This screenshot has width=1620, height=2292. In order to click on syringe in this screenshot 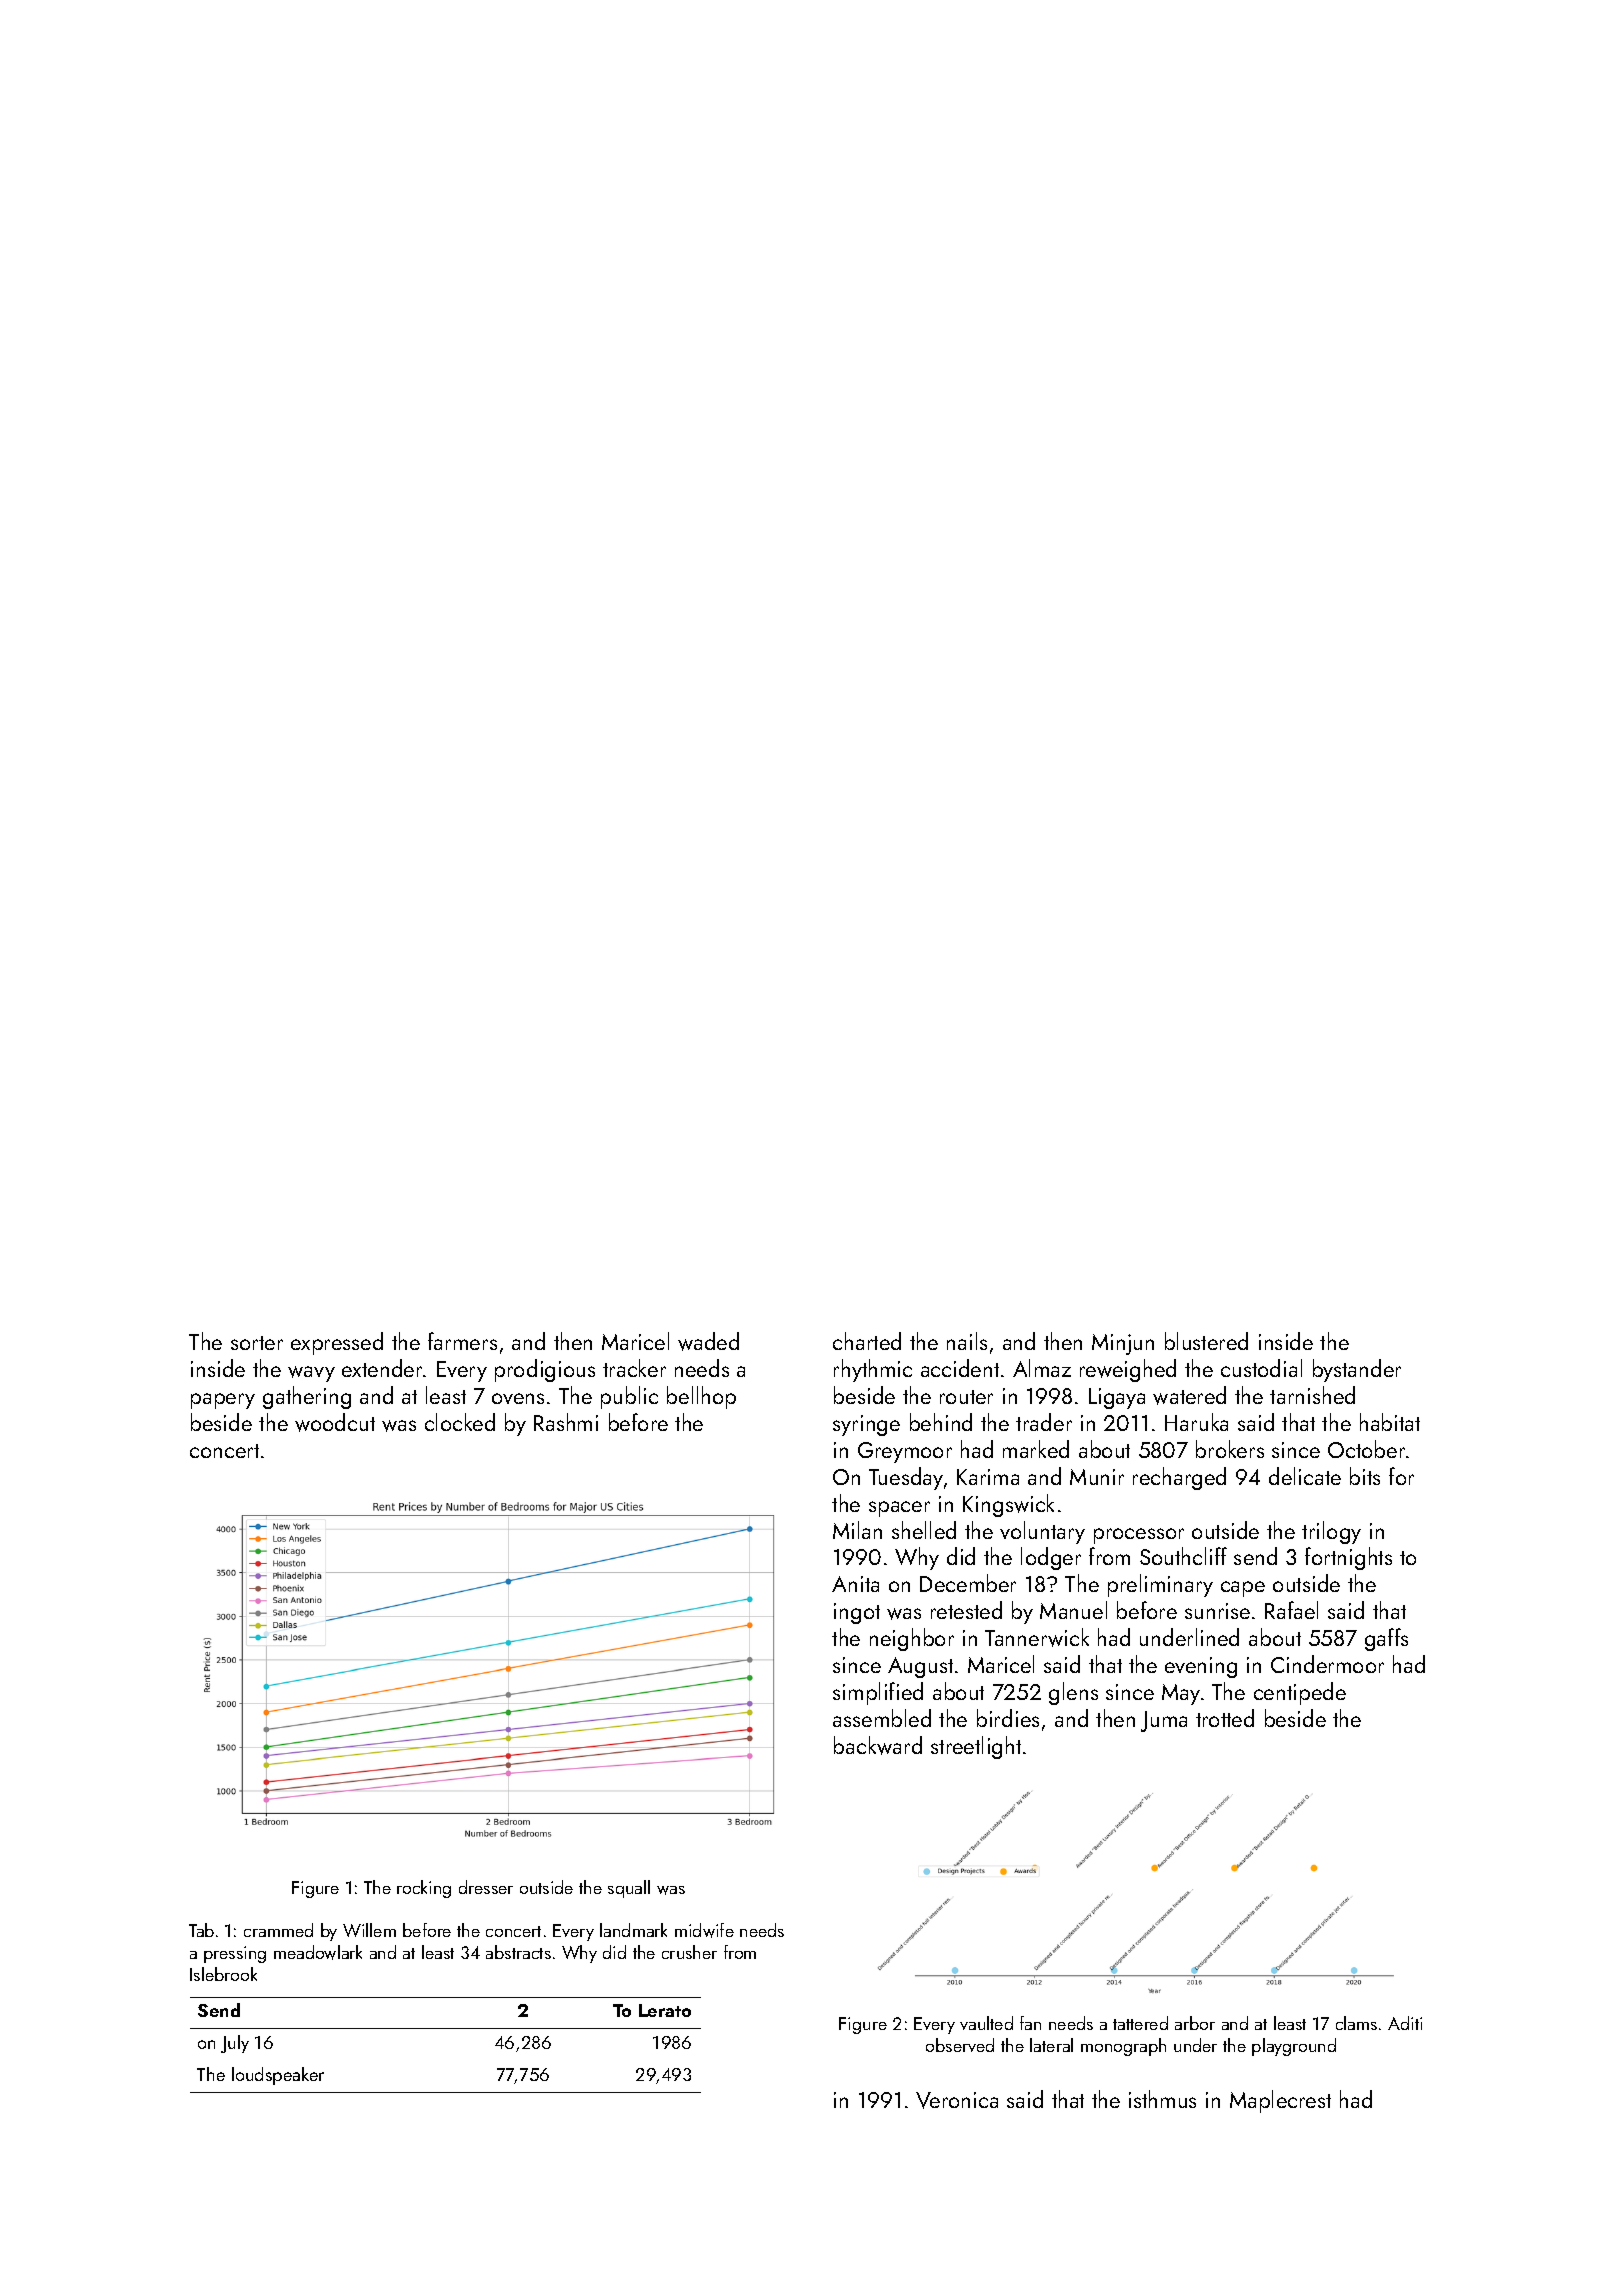, I will do `click(866, 1425)`.
